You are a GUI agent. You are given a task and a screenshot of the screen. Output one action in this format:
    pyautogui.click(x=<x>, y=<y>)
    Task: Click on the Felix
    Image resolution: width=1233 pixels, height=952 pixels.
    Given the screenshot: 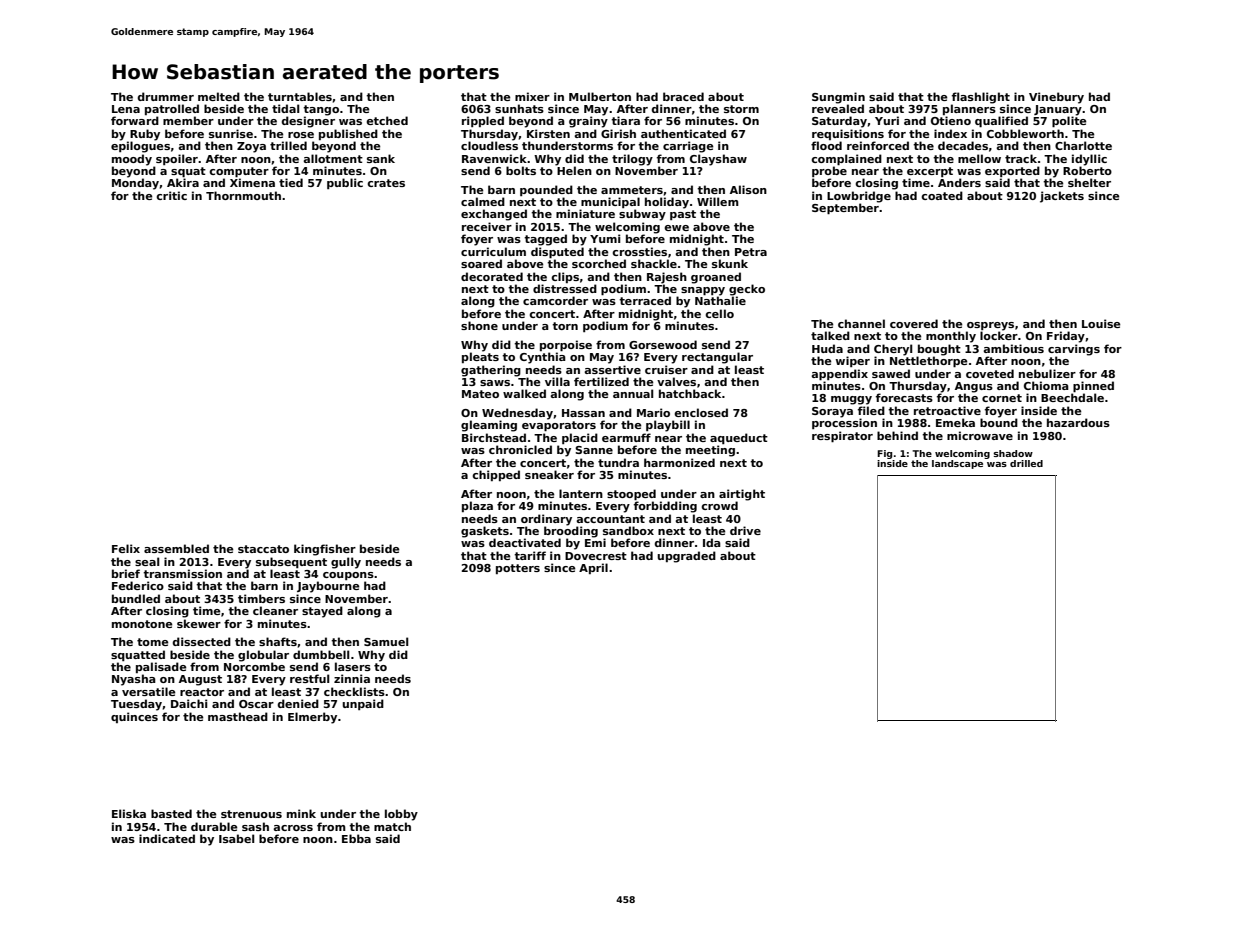 What is the action you would take?
    pyautogui.click(x=126, y=548)
